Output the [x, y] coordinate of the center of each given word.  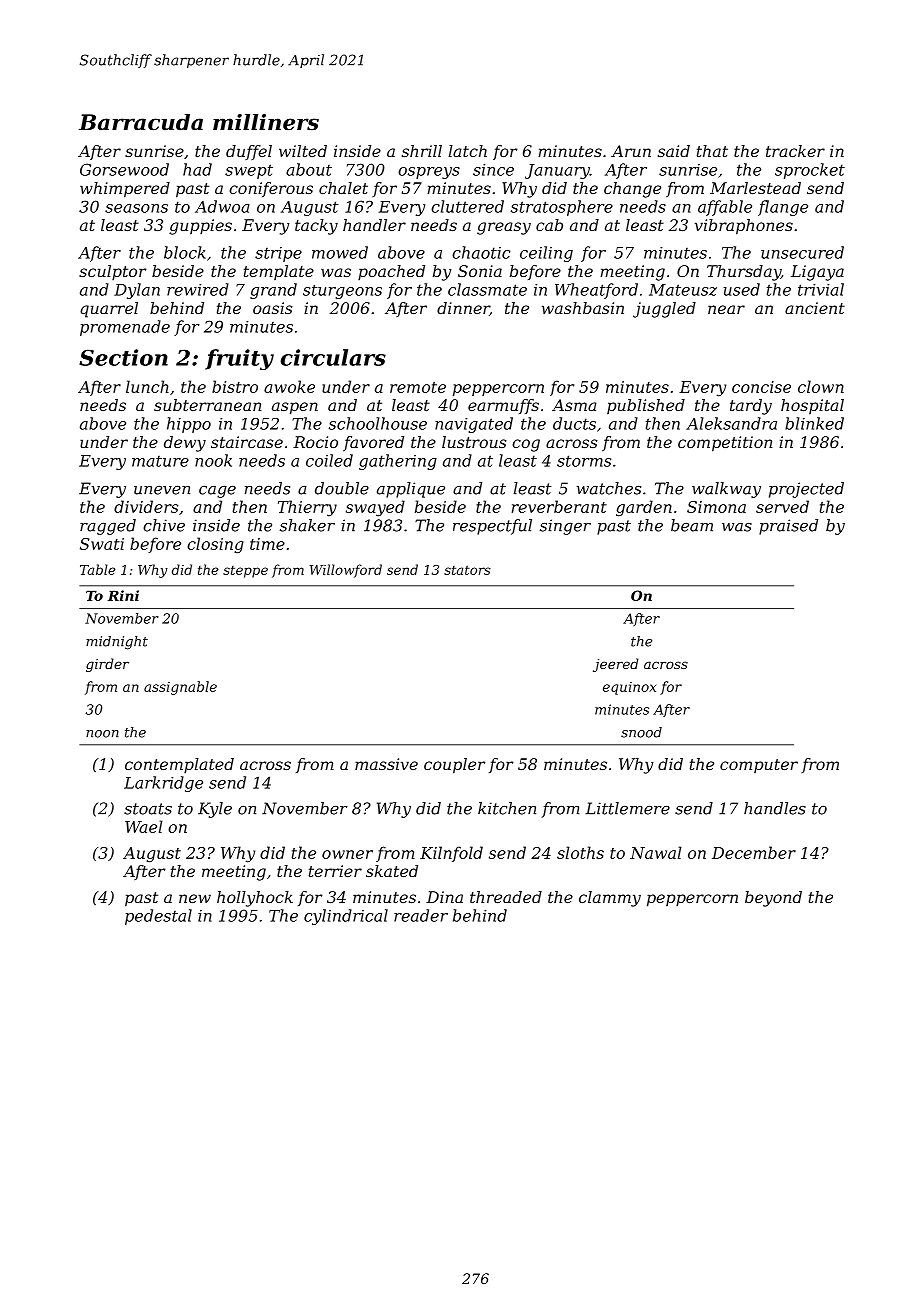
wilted [303, 151]
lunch [147, 386]
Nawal [656, 852]
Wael [144, 826]
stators [467, 570]
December [754, 852]
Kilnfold [451, 854]
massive [386, 764]
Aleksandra [731, 423]
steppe [245, 572]
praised [788, 527]
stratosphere [562, 208]
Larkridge [163, 784]
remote [418, 387]
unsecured [802, 252]
